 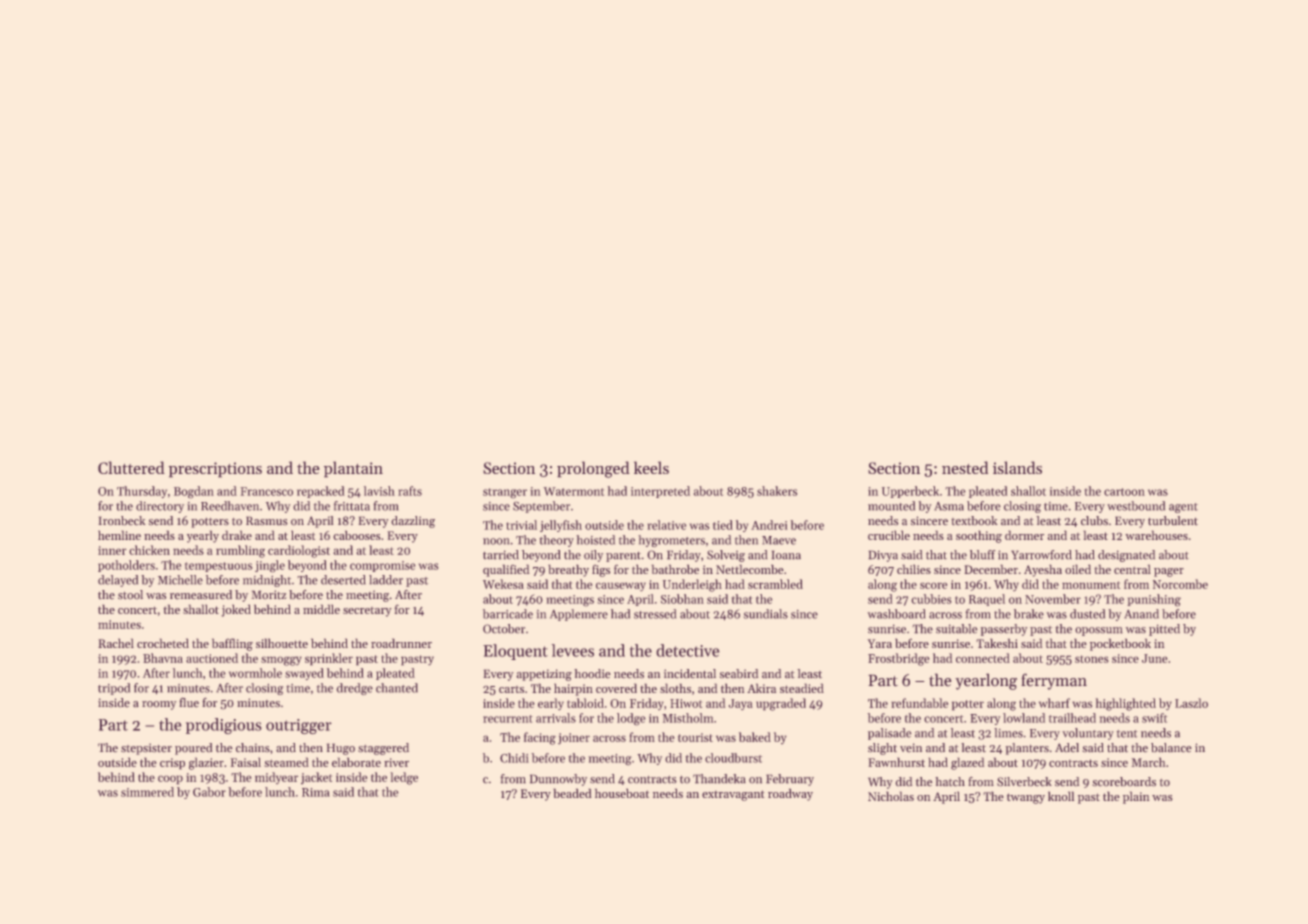 What do you see at coordinates (1043, 570) in the document?
I see `Ayesha` at bounding box center [1043, 570].
